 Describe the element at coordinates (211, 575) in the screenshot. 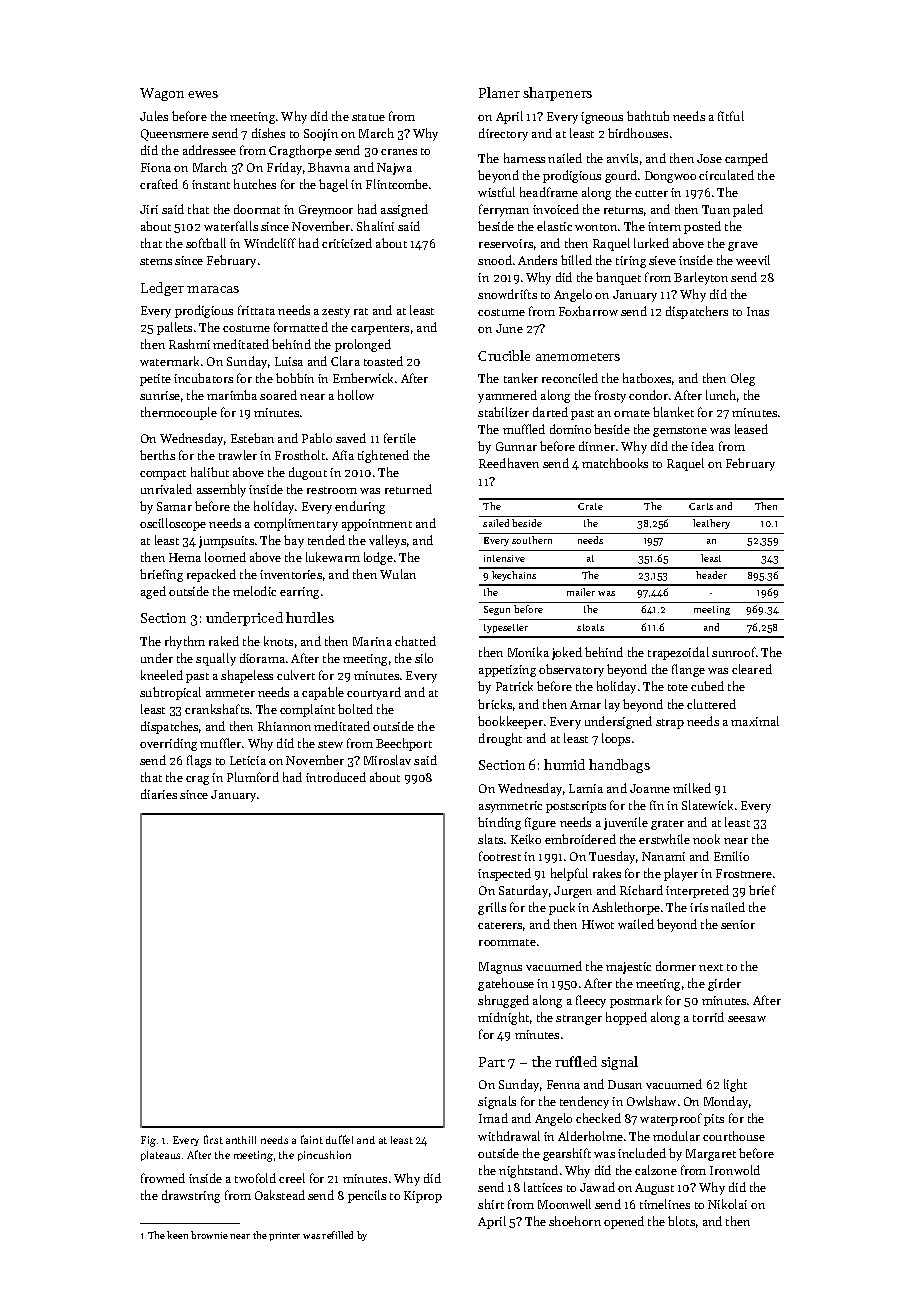

I see `repacked` at that location.
